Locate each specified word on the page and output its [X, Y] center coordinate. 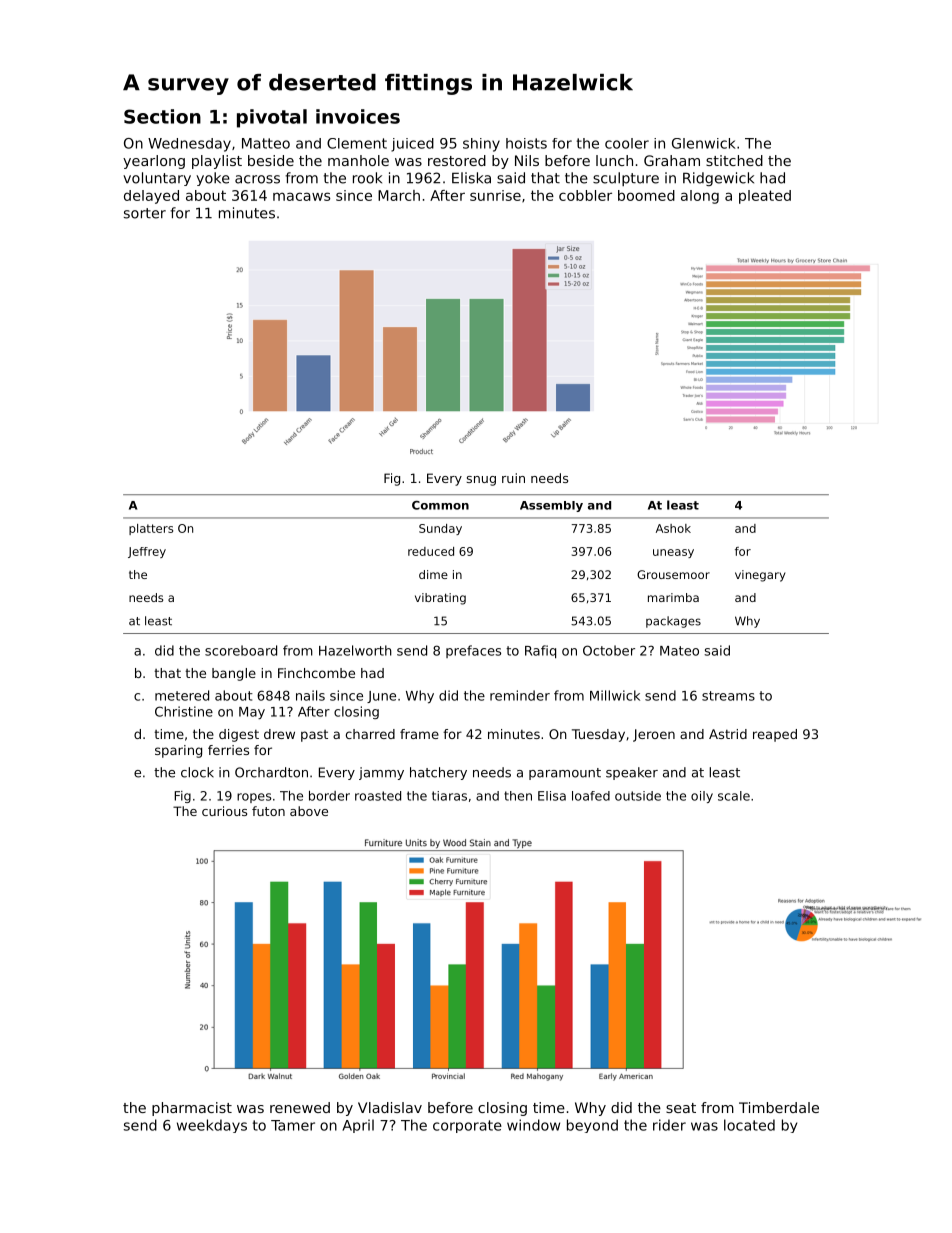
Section [162, 116]
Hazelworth [355, 650]
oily [702, 797]
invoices [358, 116]
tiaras [449, 796]
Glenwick [704, 143]
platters [151, 529]
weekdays [212, 1126]
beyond [592, 1126]
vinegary [760, 576]
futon [268, 811]
